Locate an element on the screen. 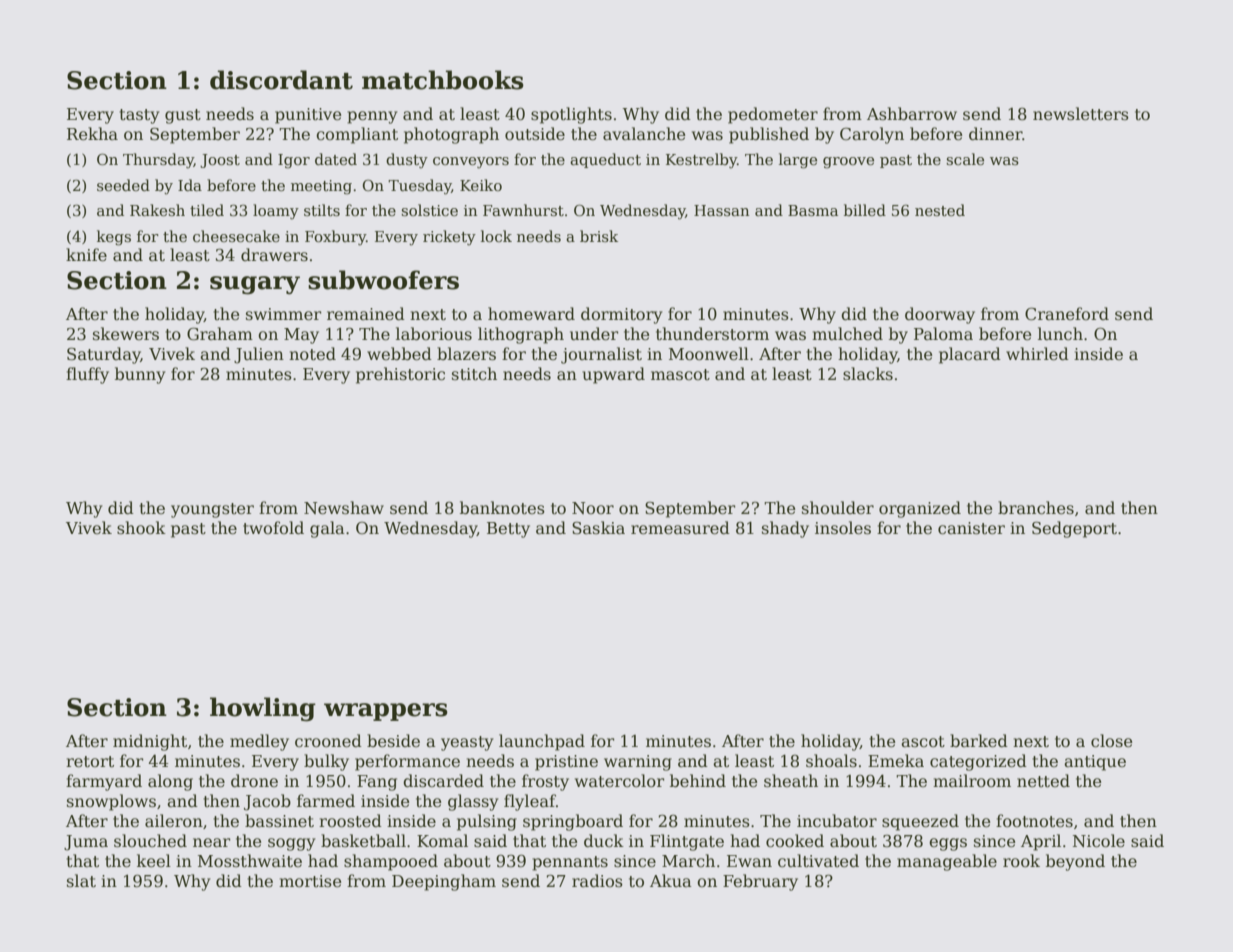  pedometer is located at coordinates (773, 115).
